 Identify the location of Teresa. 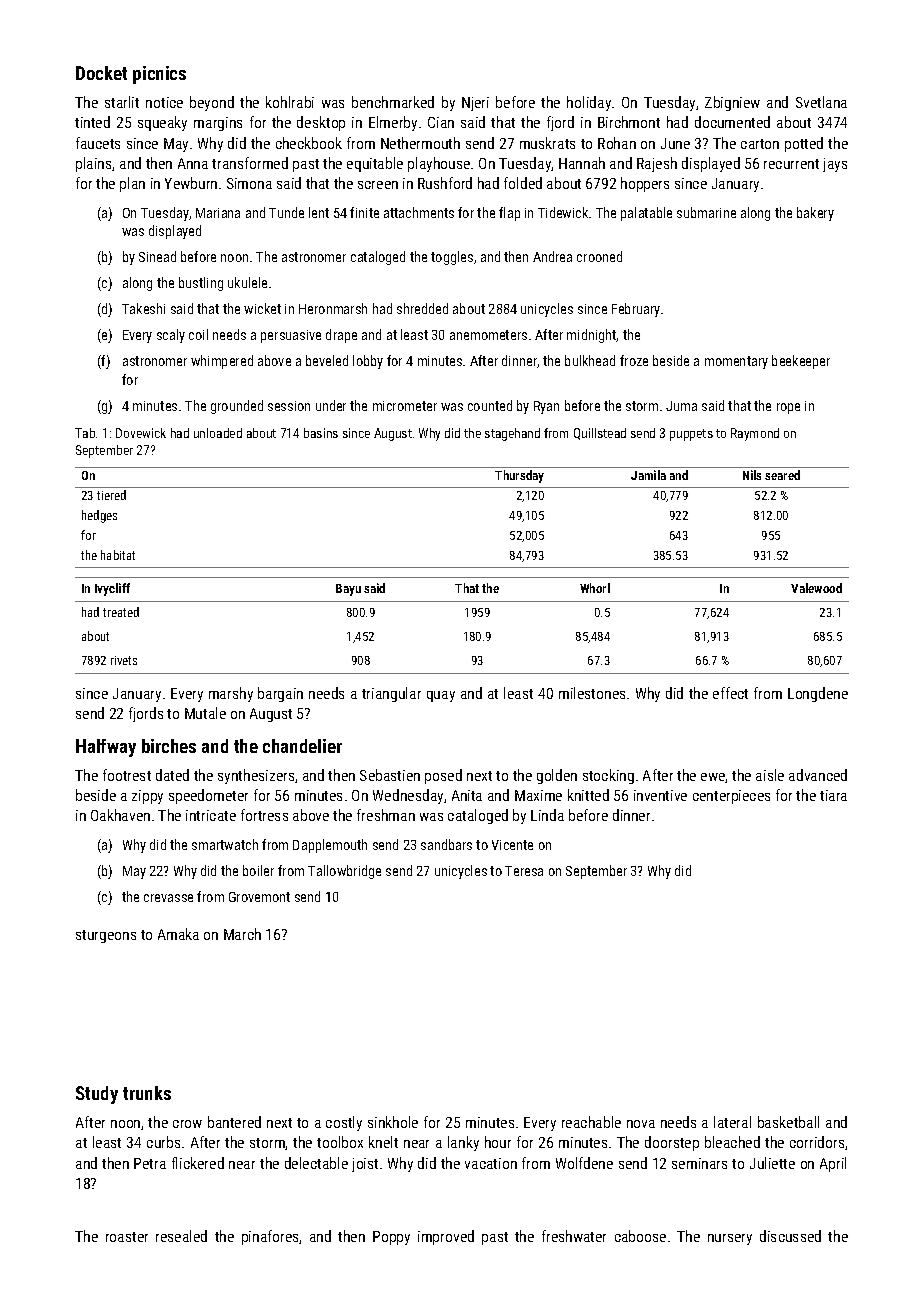
(524, 871).
